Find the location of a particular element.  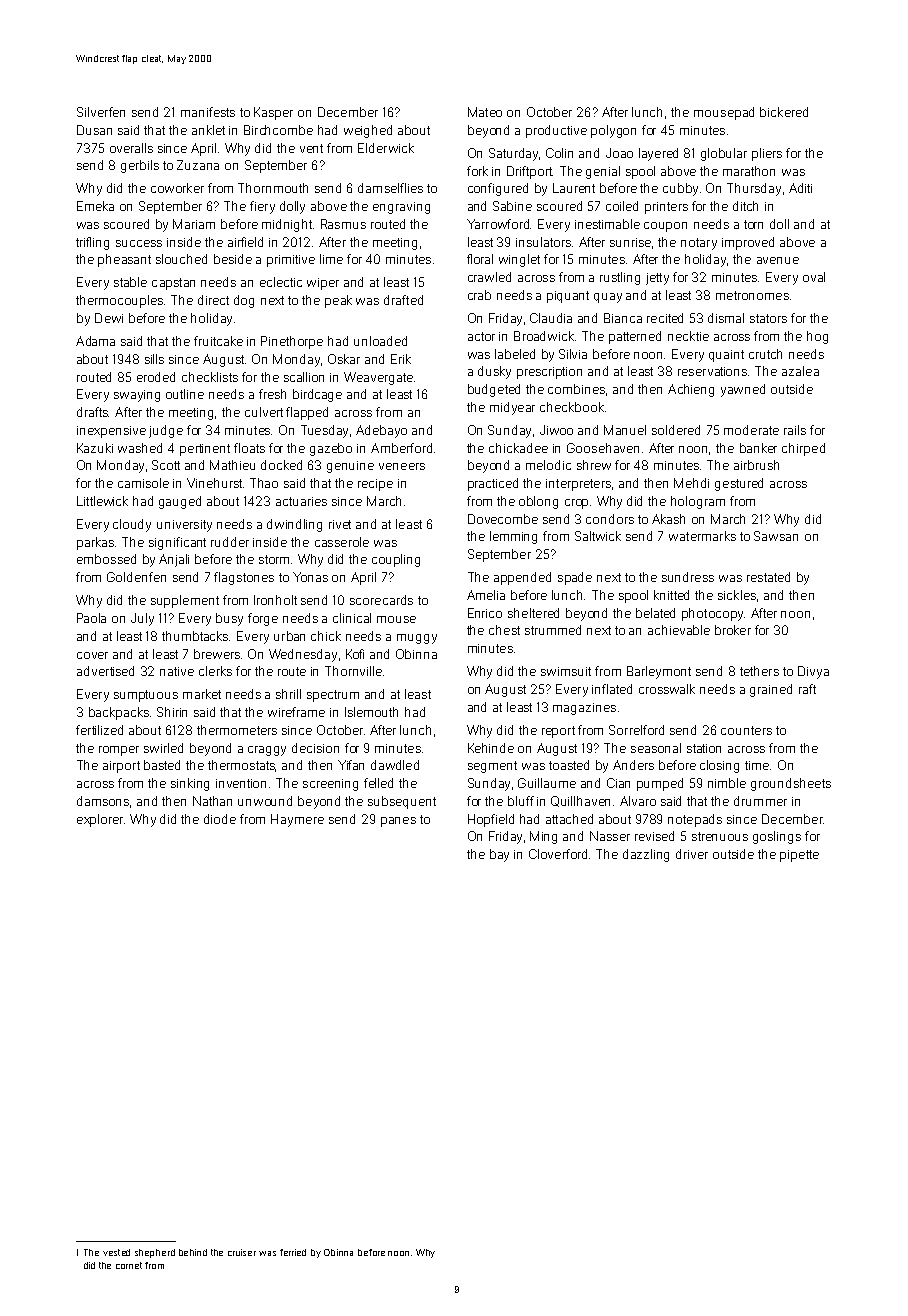

strenuous is located at coordinates (720, 836).
